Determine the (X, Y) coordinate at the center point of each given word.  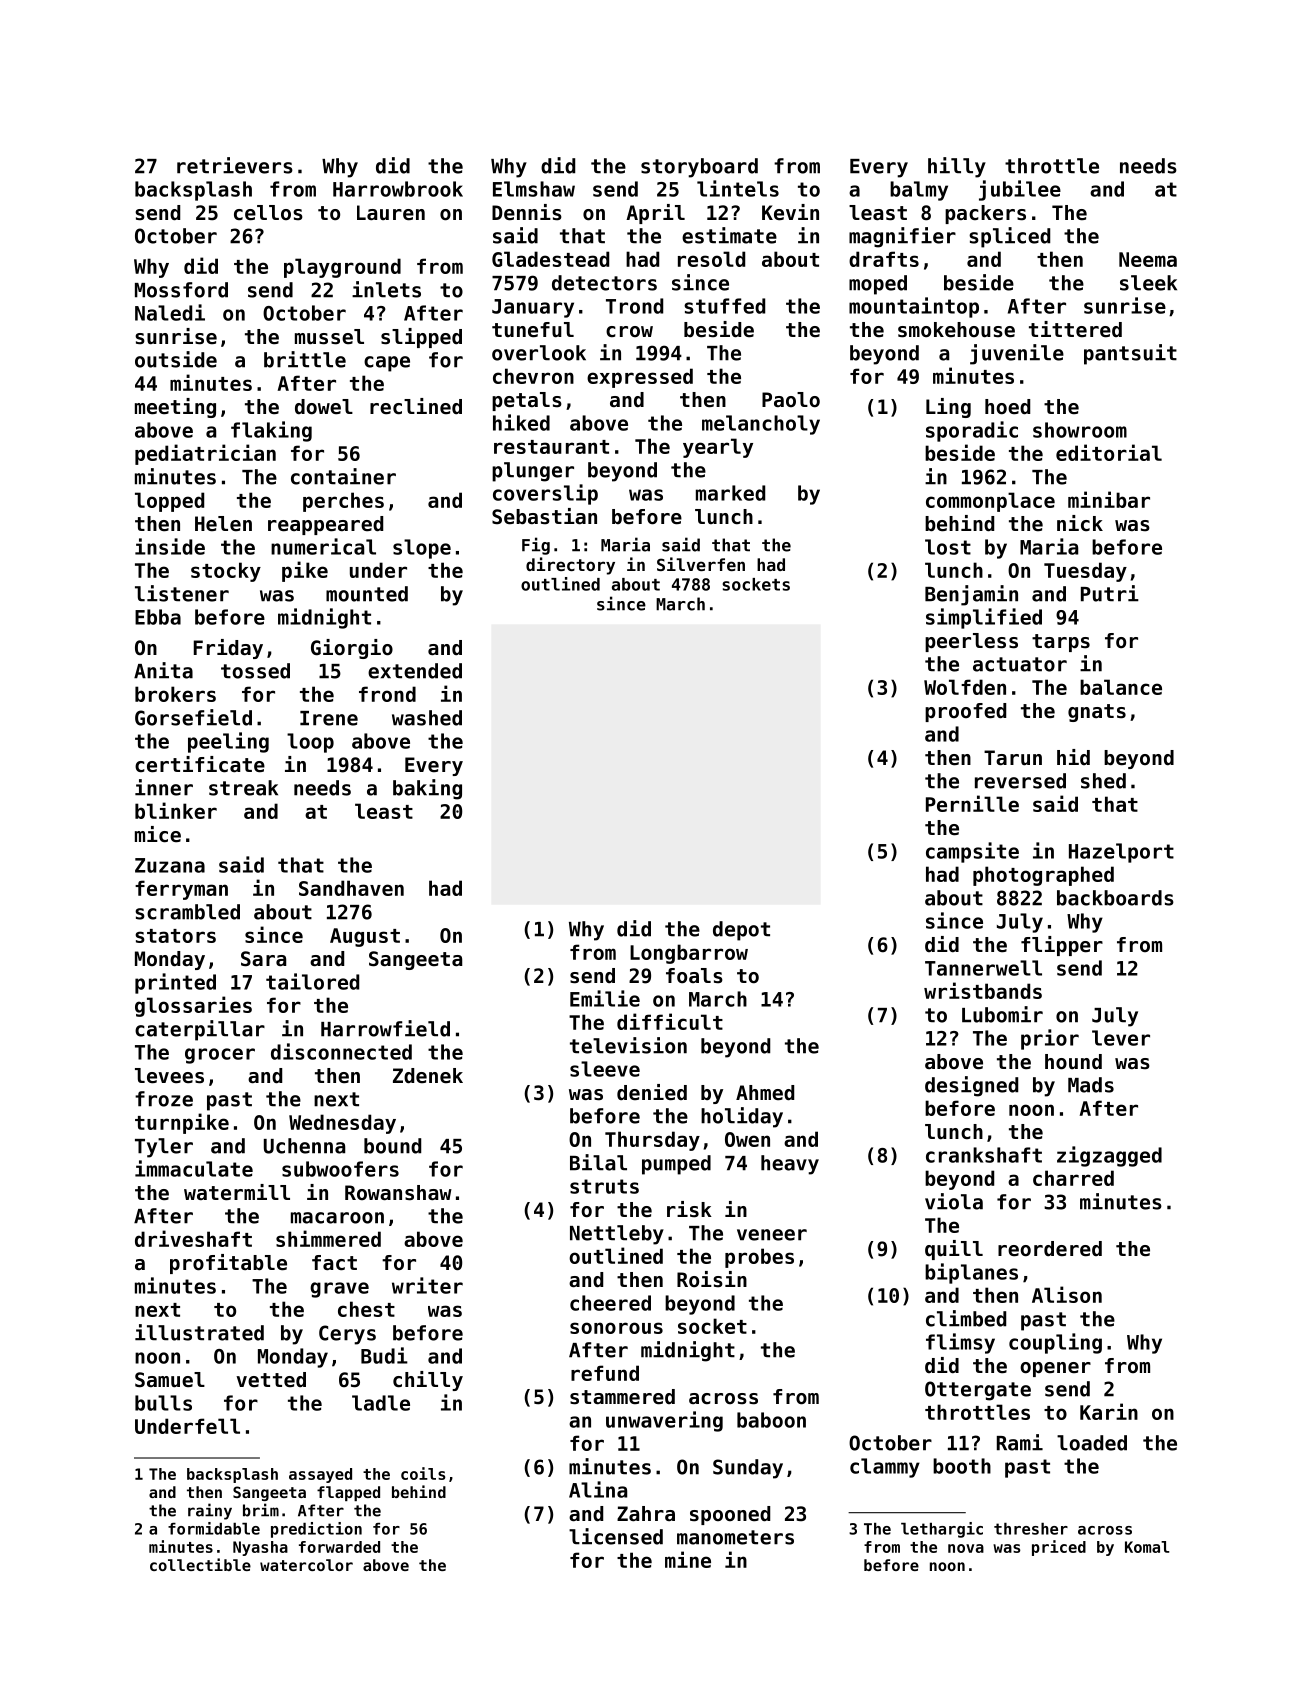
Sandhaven (351, 888)
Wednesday (342, 1124)
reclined (416, 406)
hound (1073, 1062)
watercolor (306, 1565)
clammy (885, 1468)
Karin (1109, 1411)
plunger (533, 472)
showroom (1080, 430)
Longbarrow (689, 954)
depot (741, 931)
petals (527, 401)
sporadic (972, 431)
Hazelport (1121, 853)
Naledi (170, 312)
